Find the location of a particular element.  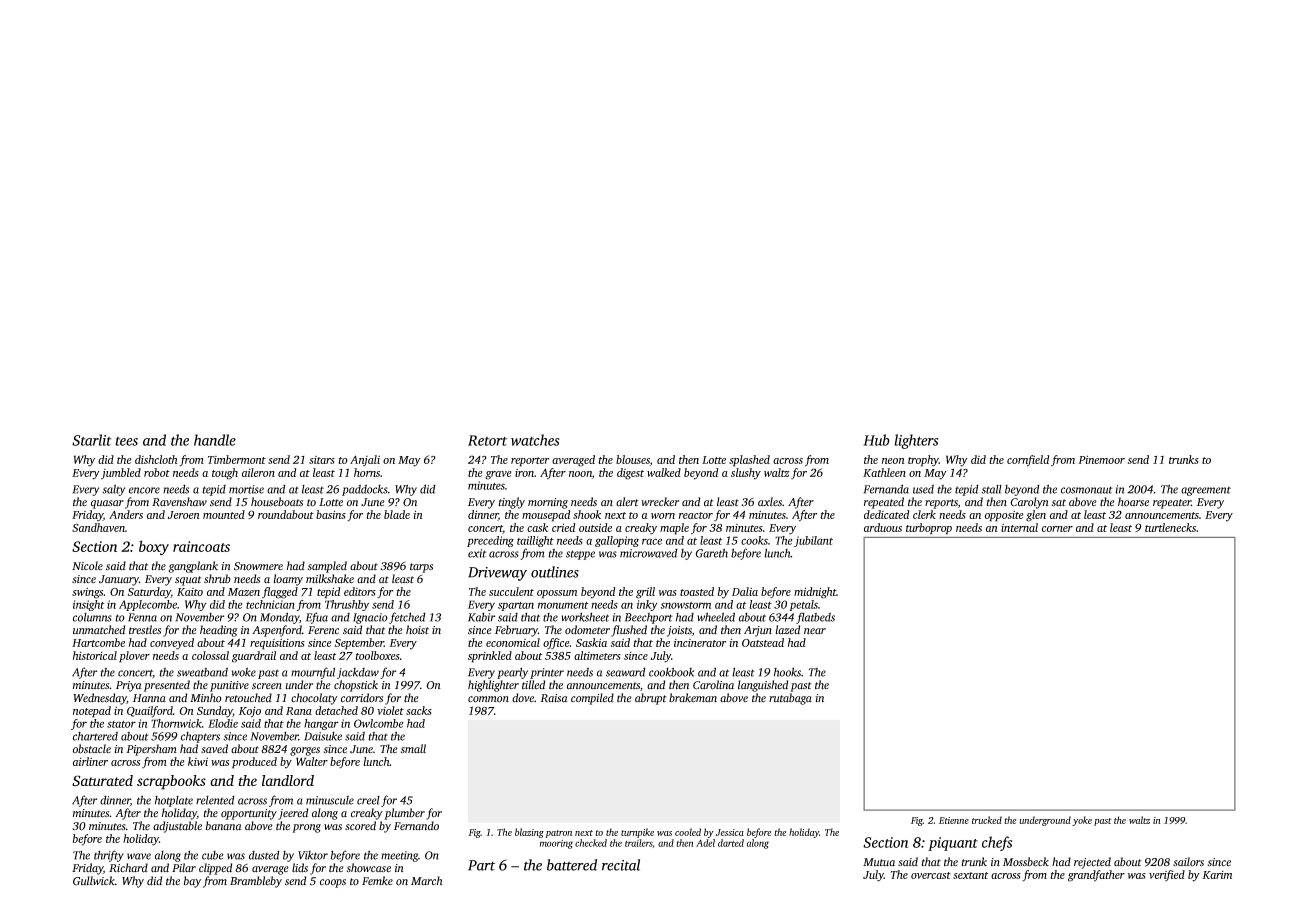

checked is located at coordinates (591, 843).
